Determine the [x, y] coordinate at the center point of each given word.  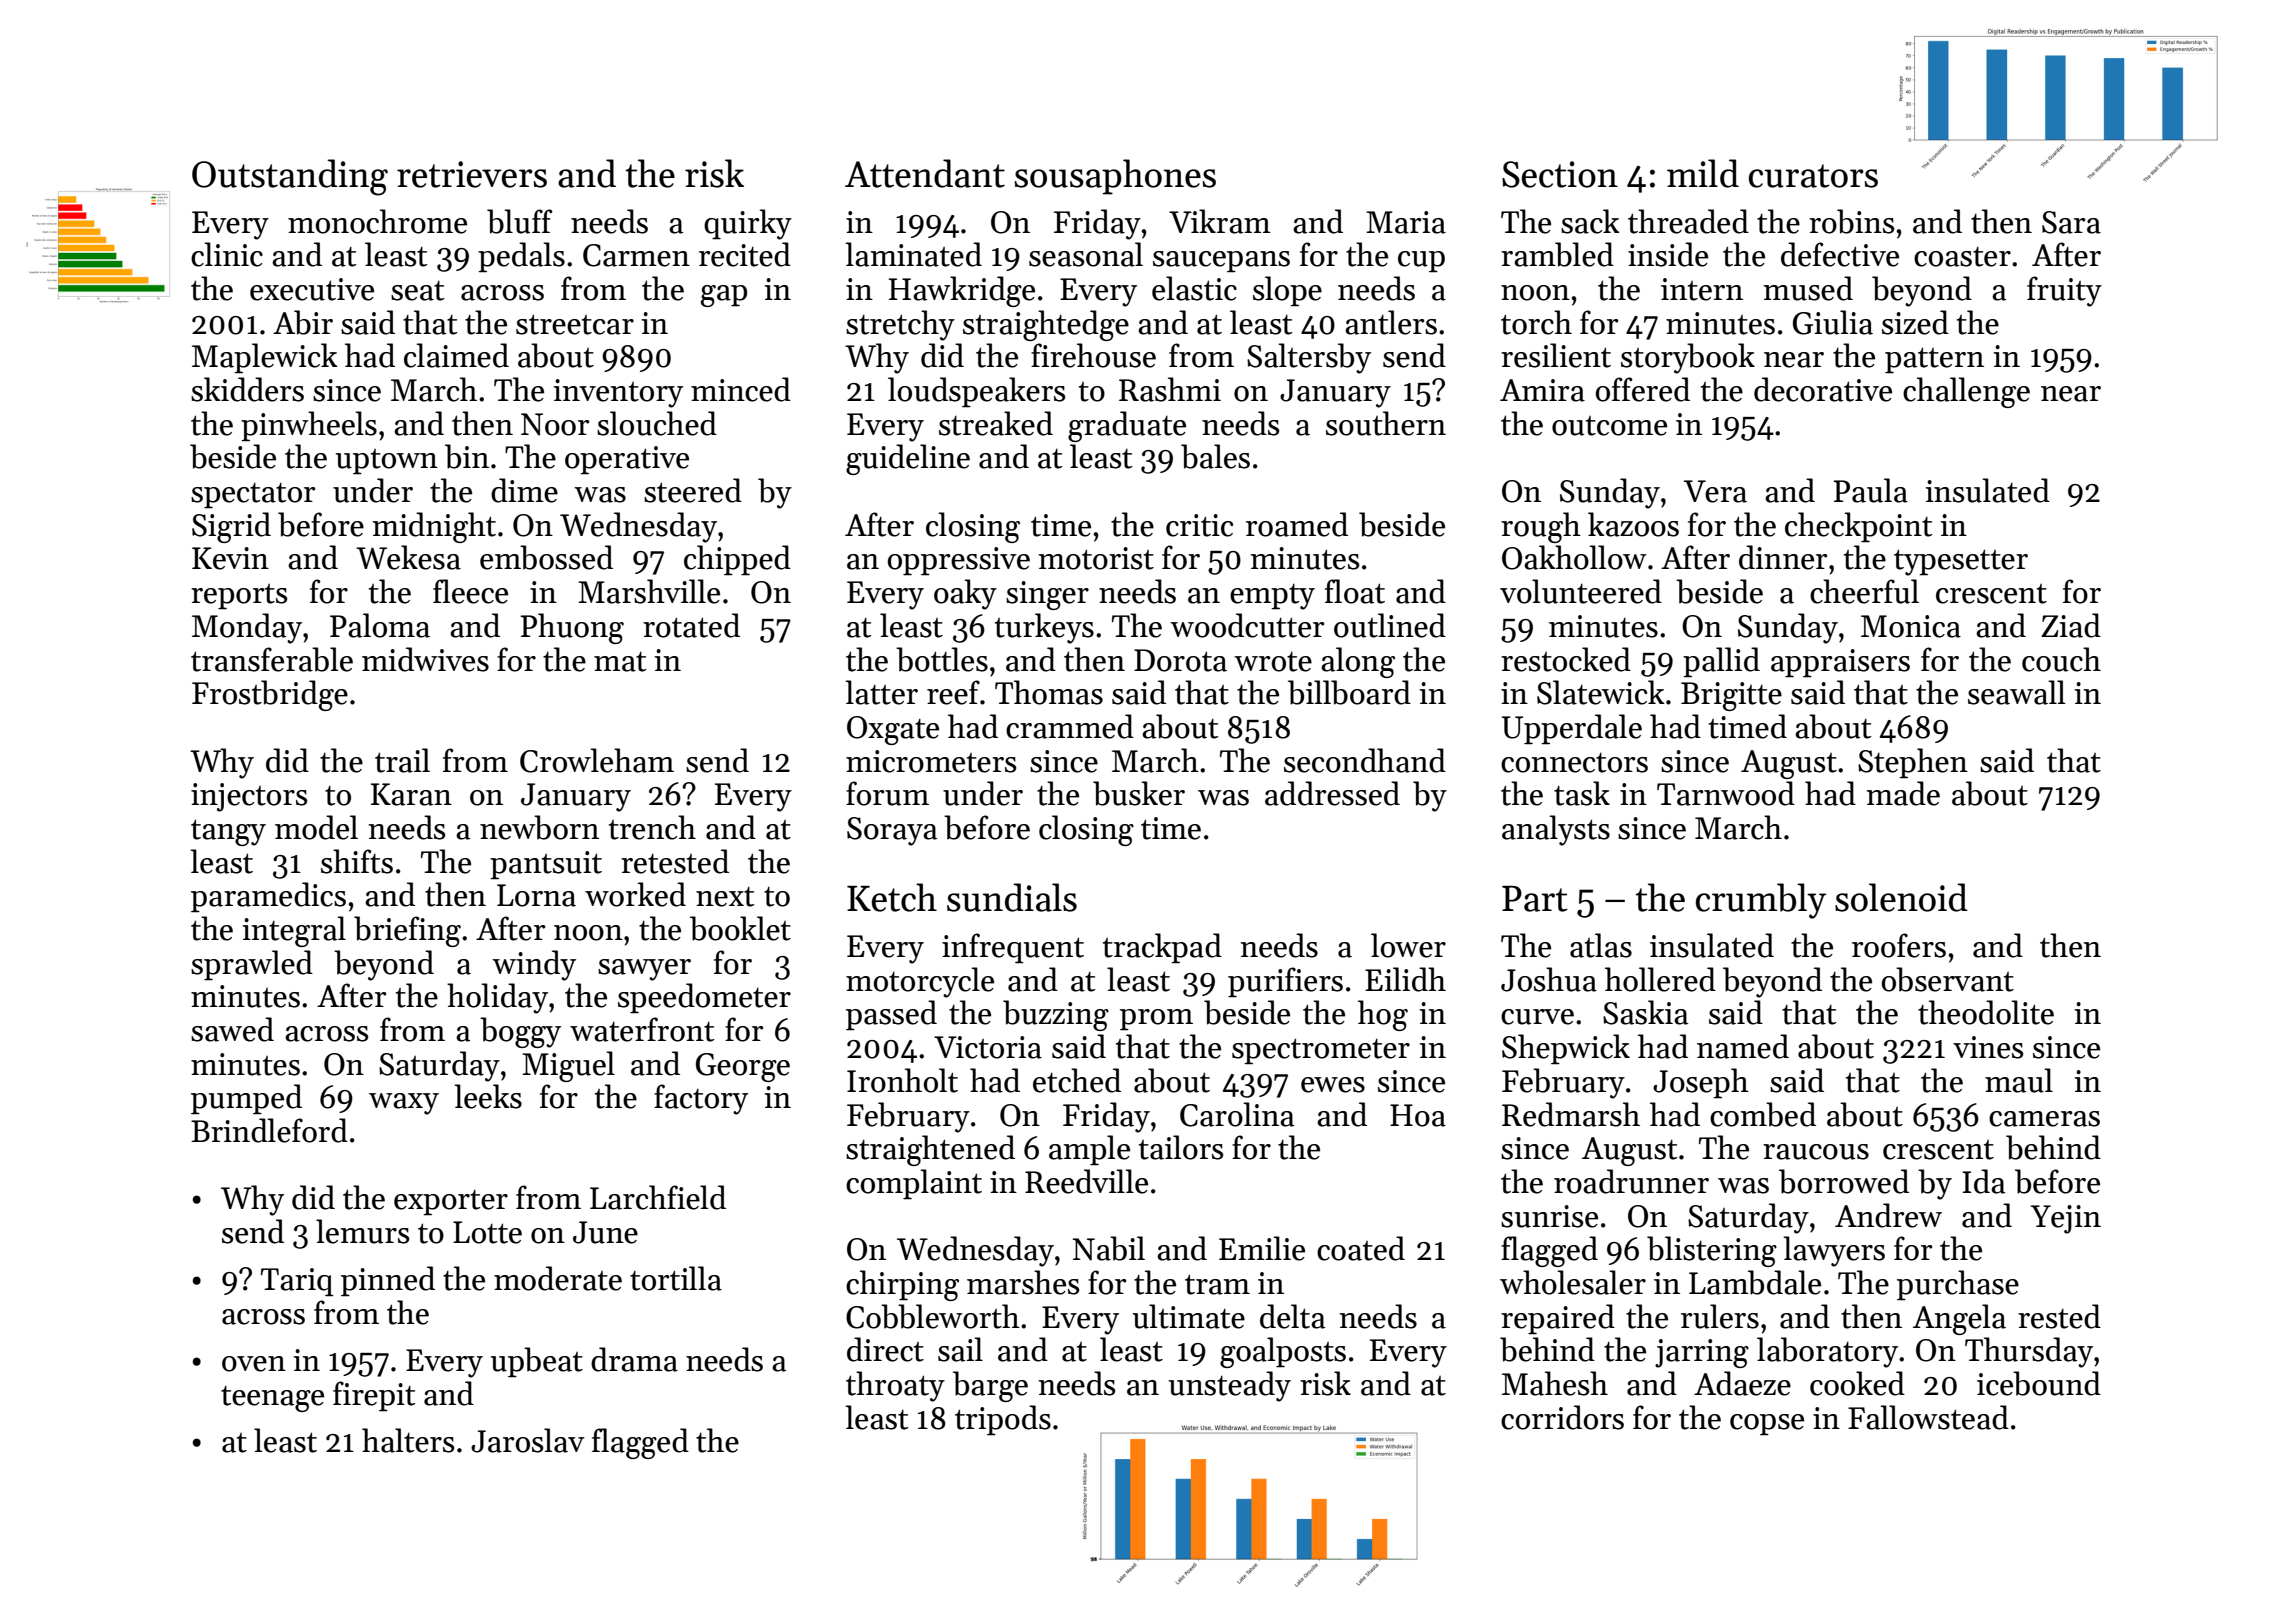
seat [417, 291]
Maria [1406, 222]
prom [1156, 1020]
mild [1703, 173]
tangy [228, 832]
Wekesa [408, 557]
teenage [272, 1399]
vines [1988, 1047]
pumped [246, 1099]
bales [1215, 456]
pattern [1934, 360]
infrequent [1013, 948]
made [1903, 793]
